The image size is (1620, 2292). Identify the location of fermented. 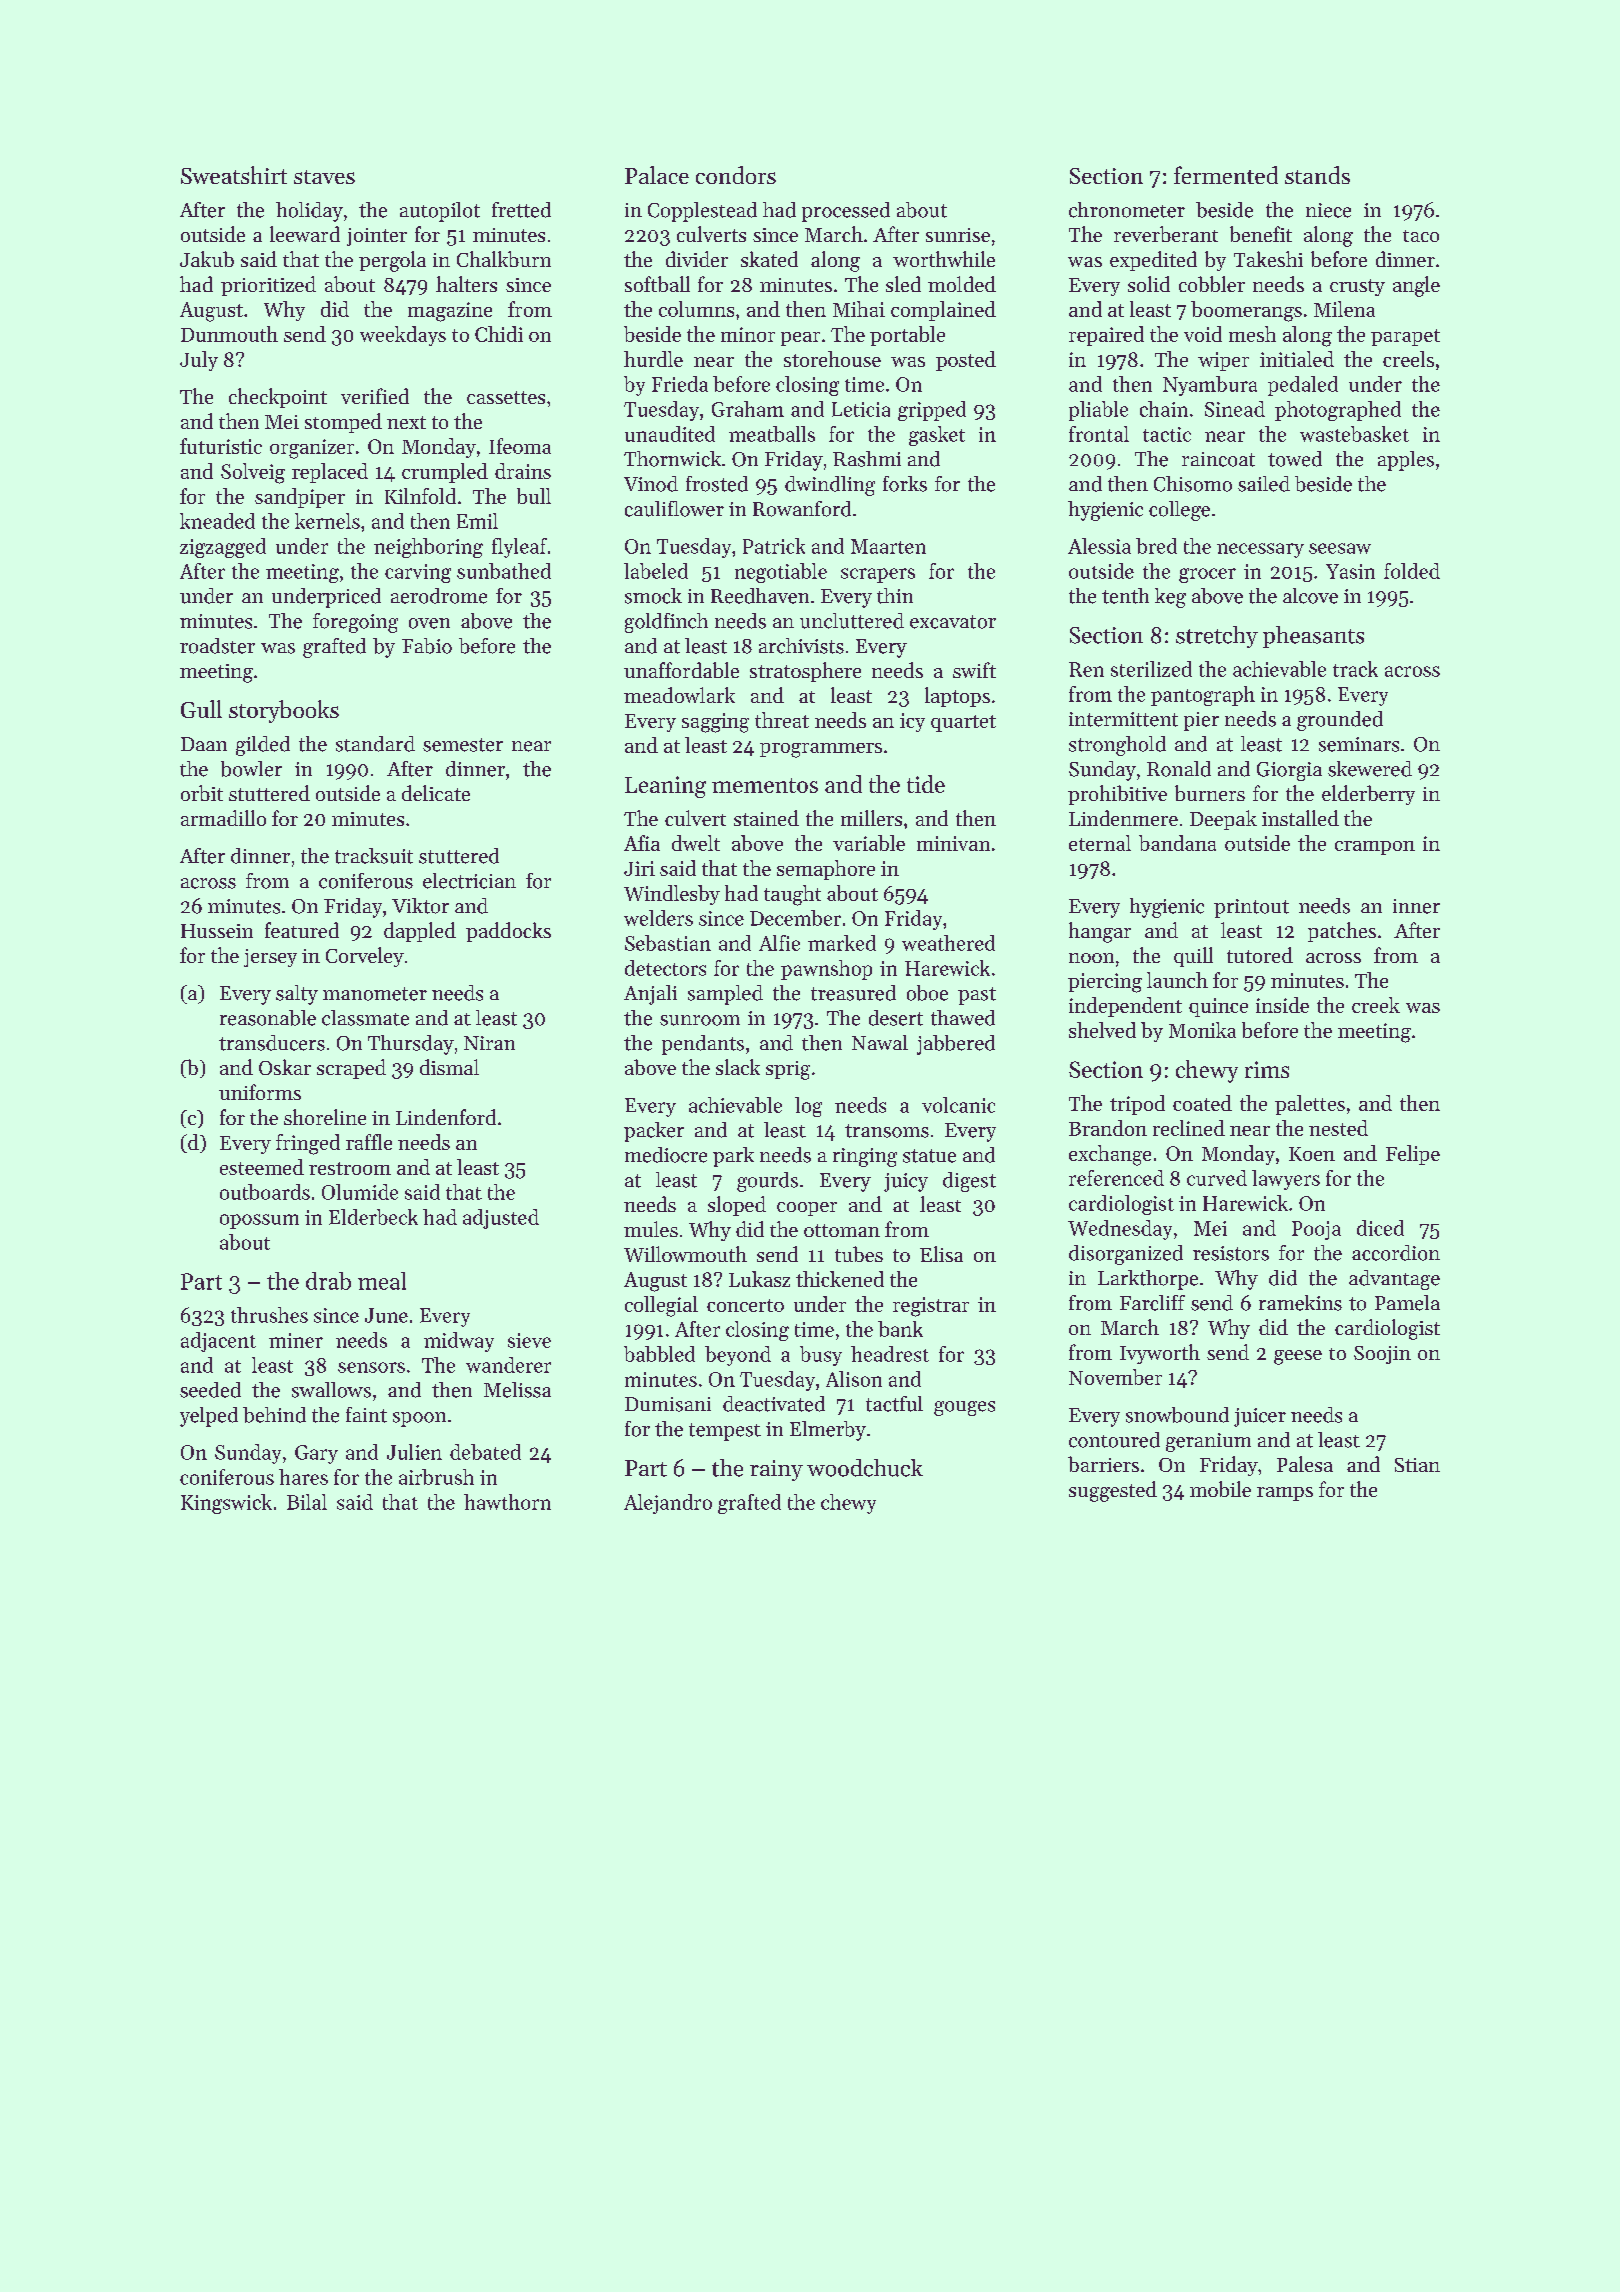
(1226, 175).
